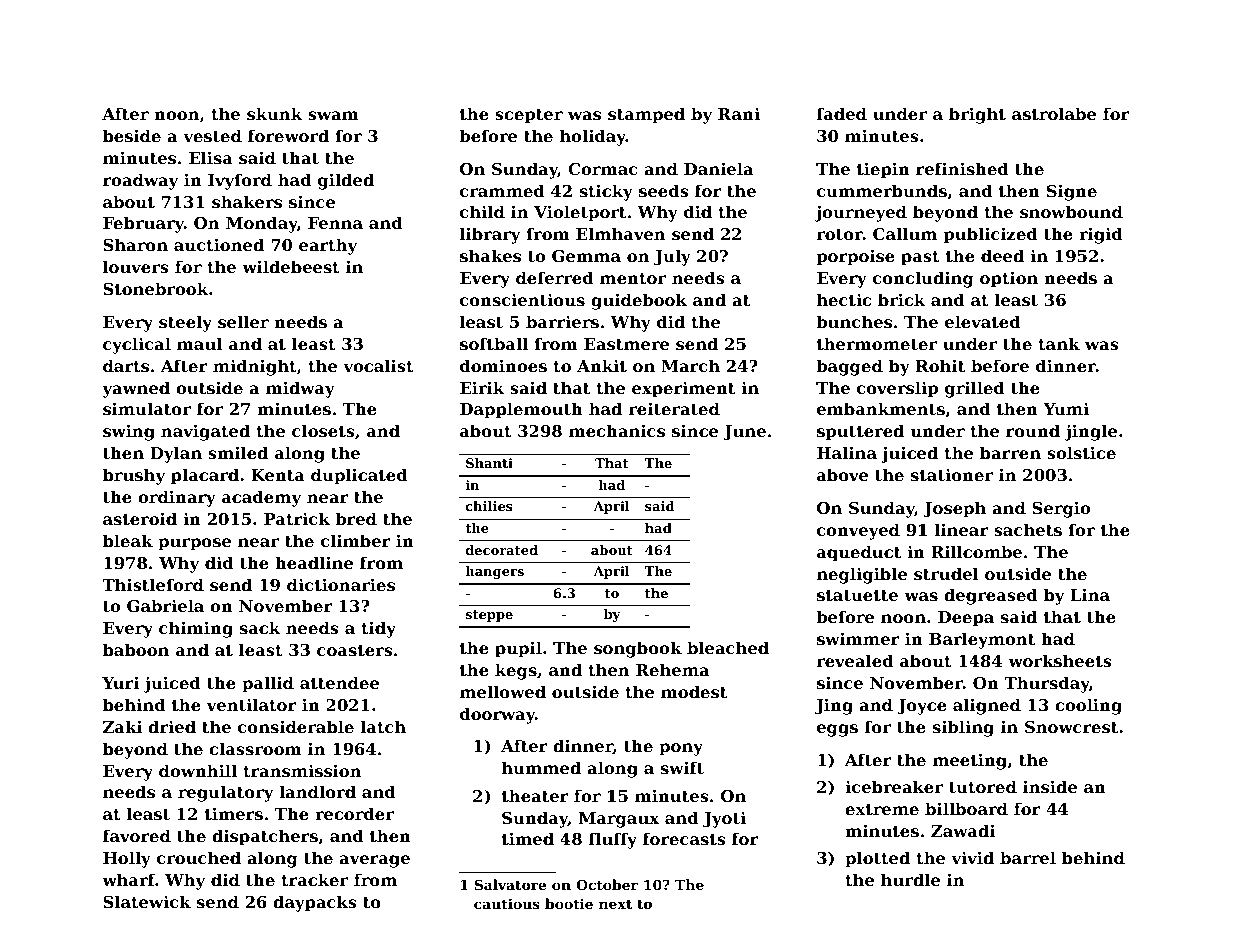 Image resolution: width=1233 pixels, height=952 pixels. Describe the element at coordinates (593, 137) in the page. I see `holiday` at that location.
